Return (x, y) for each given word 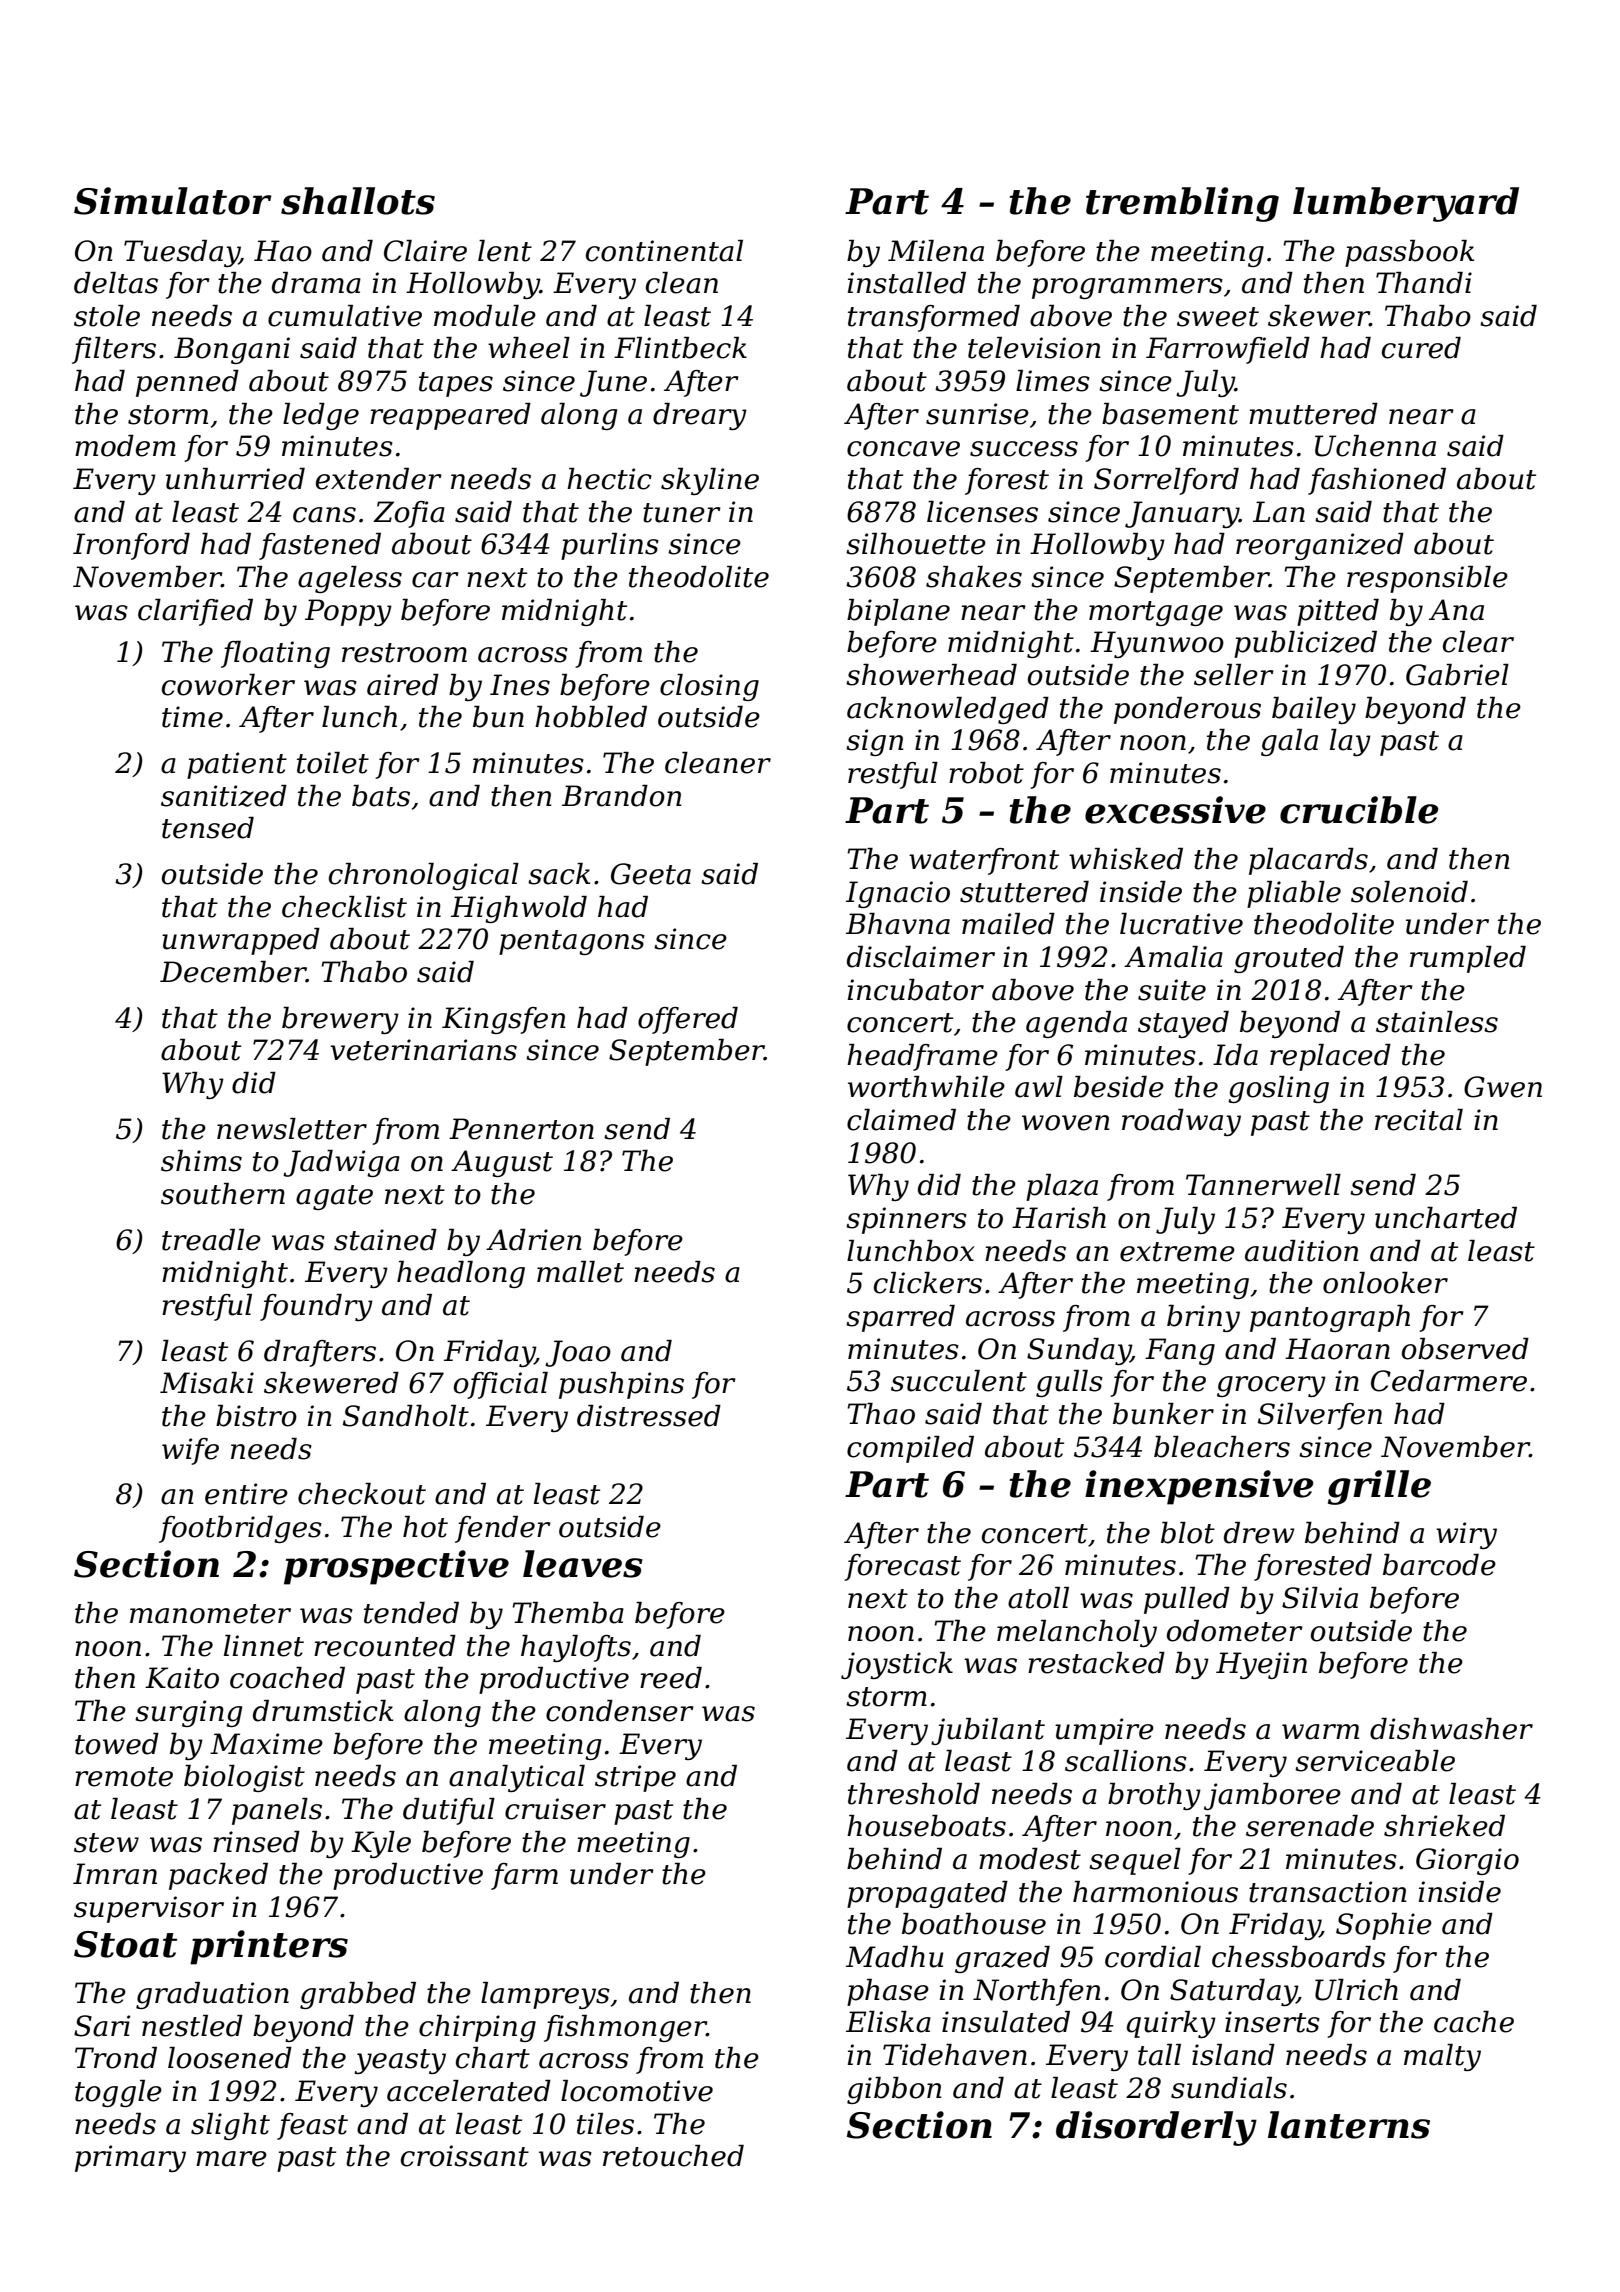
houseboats (926, 1826)
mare (231, 2159)
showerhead (931, 675)
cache (1474, 2022)
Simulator (172, 201)
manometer (210, 1614)
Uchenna (1375, 446)
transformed (934, 318)
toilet (333, 763)
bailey (1314, 710)
